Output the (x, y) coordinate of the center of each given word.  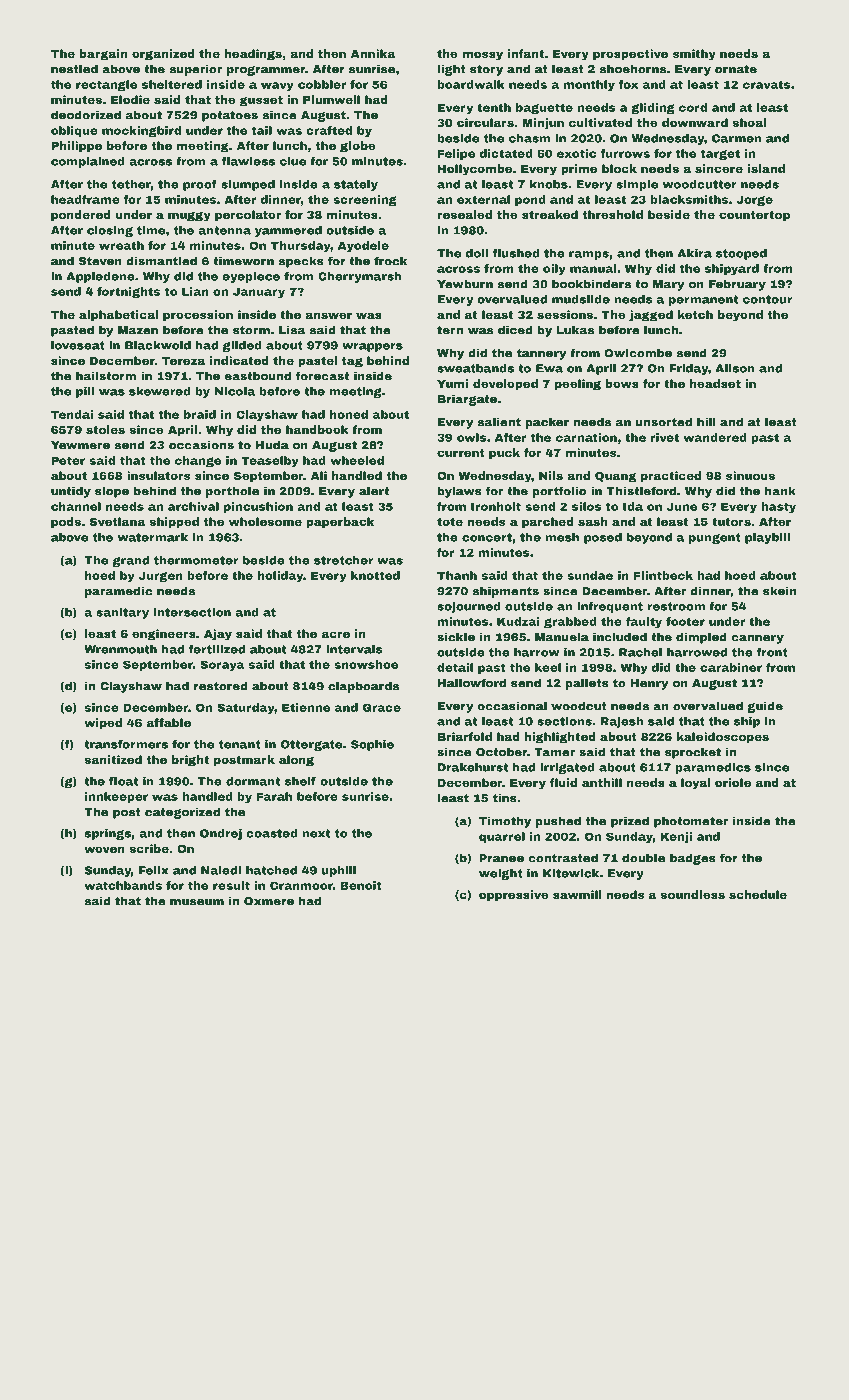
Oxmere (269, 901)
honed (349, 414)
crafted (329, 130)
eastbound (257, 376)
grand (131, 561)
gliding (653, 108)
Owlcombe (638, 353)
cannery (757, 639)
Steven (100, 261)
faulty (644, 622)
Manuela (562, 637)
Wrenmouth (120, 649)
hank (780, 491)
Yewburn (465, 284)
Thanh (457, 575)
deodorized (86, 115)
